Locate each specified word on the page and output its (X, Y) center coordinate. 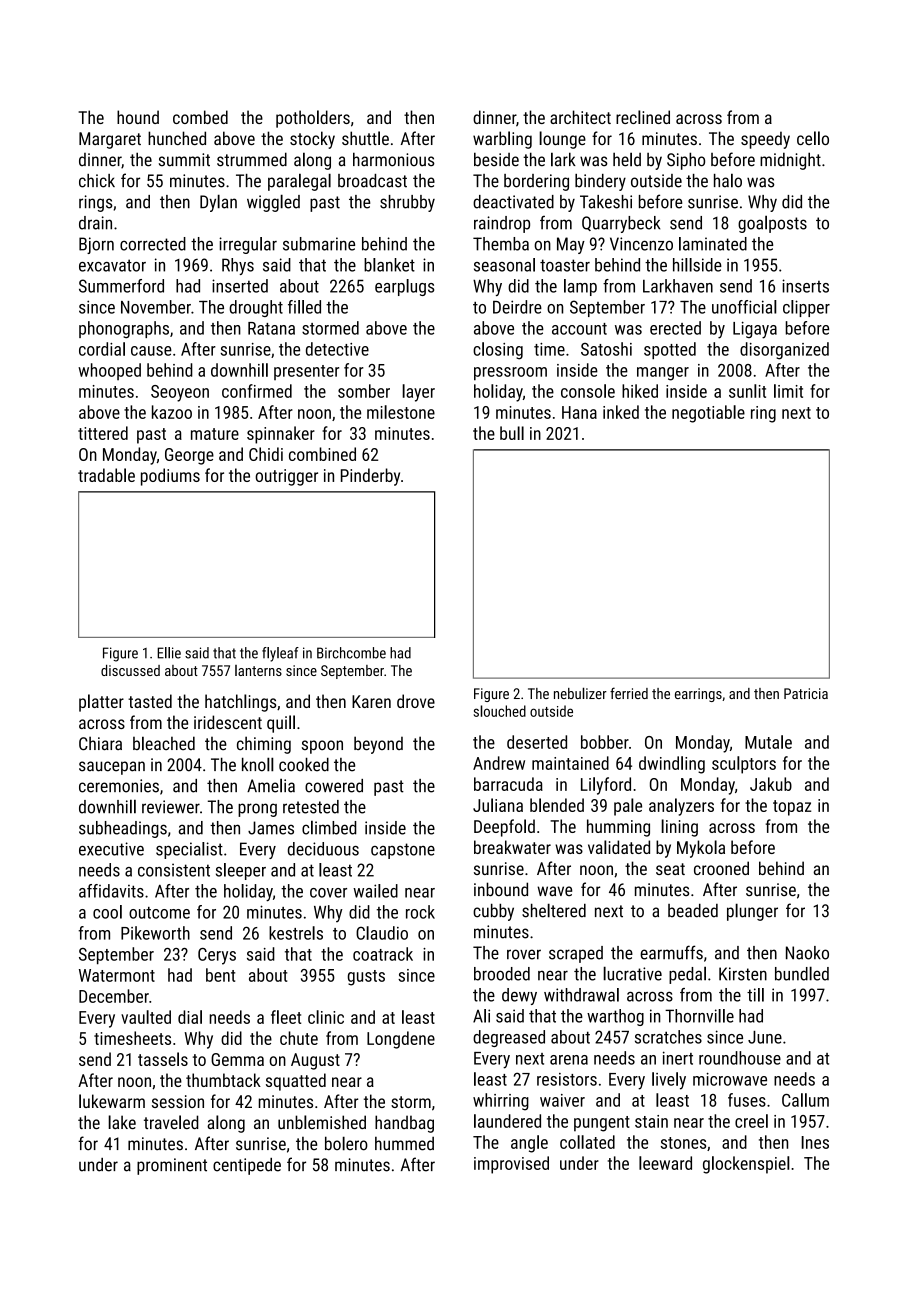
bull (512, 433)
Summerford (121, 286)
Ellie (169, 653)
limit (788, 391)
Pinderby (370, 477)
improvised (511, 1165)
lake (122, 1122)
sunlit (747, 391)
